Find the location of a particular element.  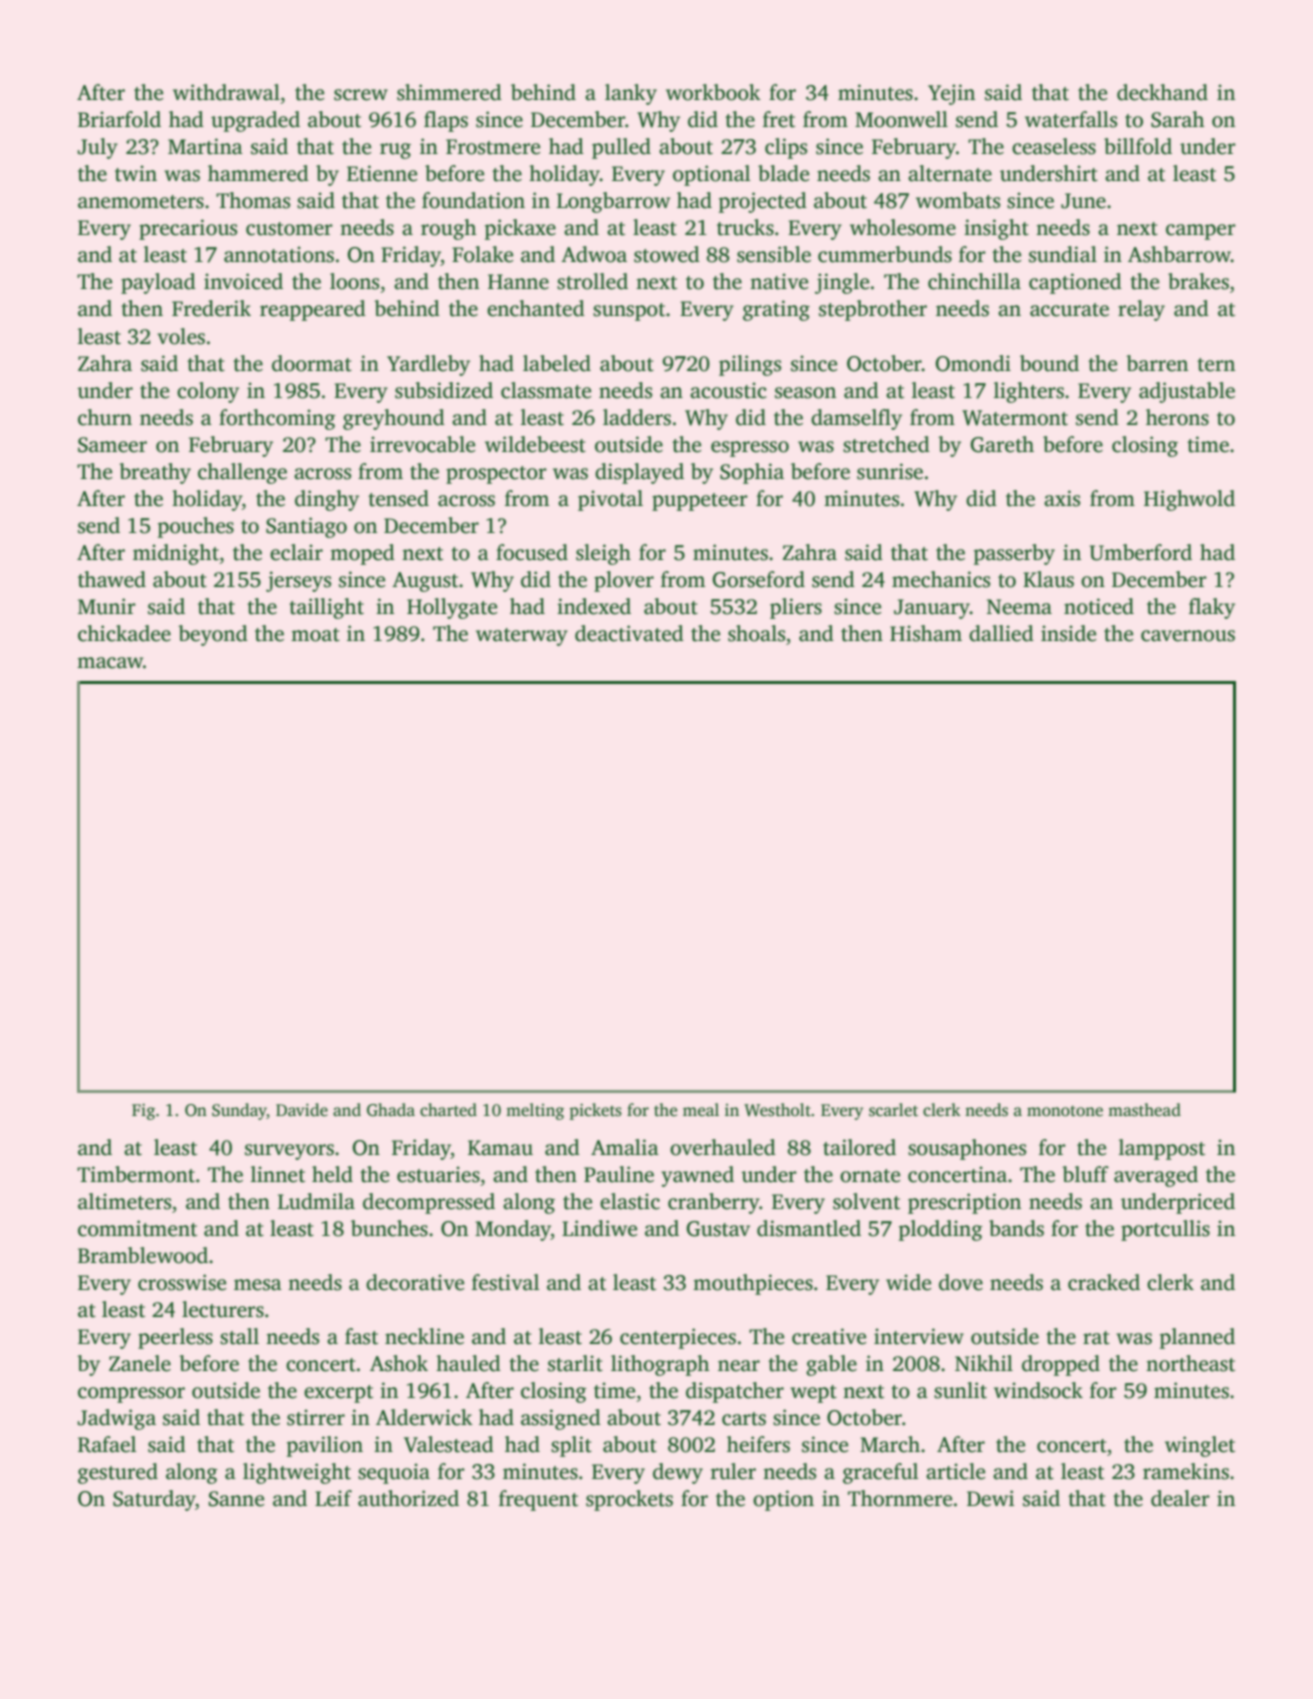

lanky is located at coordinates (631, 94).
